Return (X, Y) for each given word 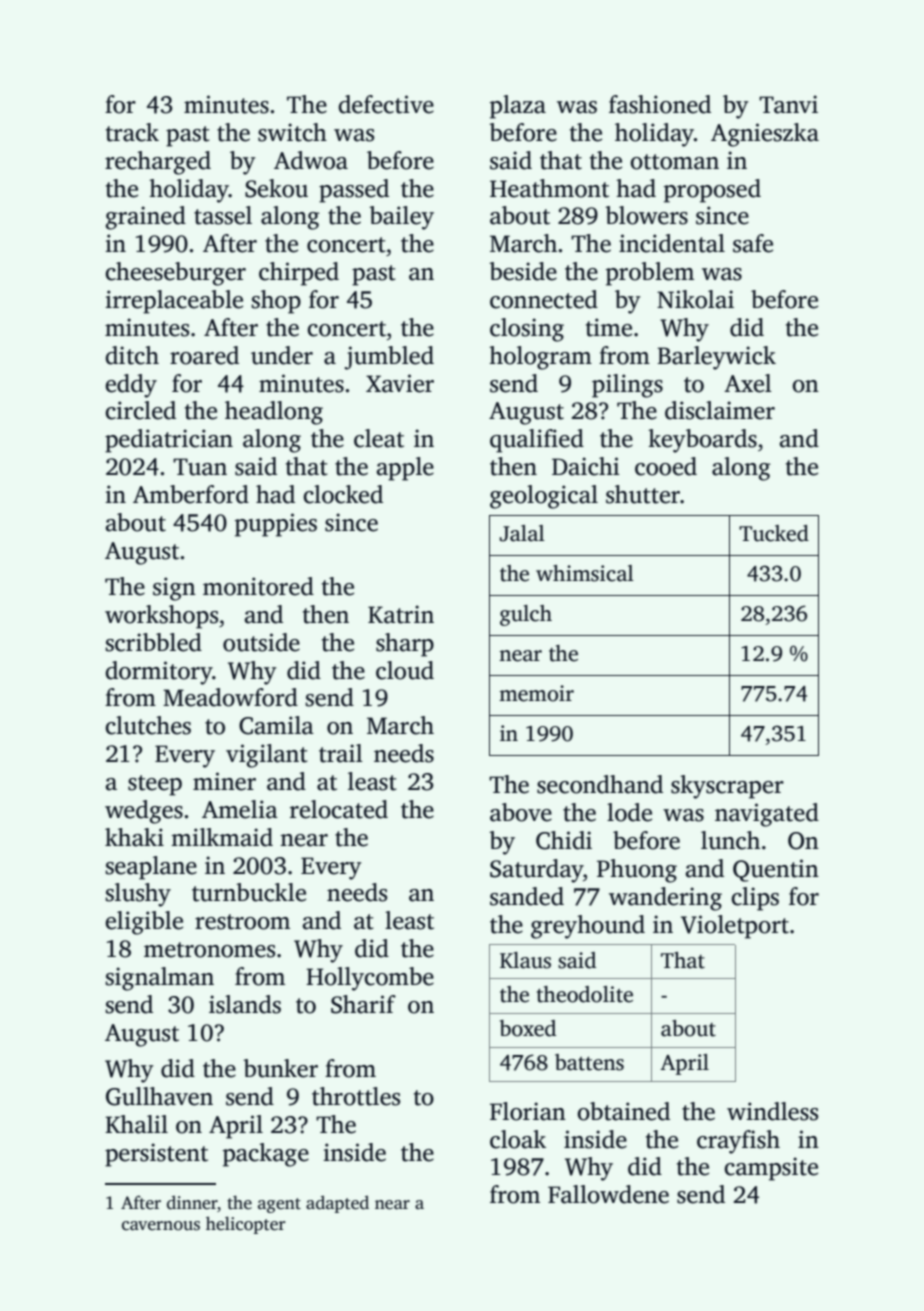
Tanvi (788, 104)
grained (146, 218)
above (521, 812)
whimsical (585, 573)
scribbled (153, 642)
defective (386, 104)
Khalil (136, 1124)
